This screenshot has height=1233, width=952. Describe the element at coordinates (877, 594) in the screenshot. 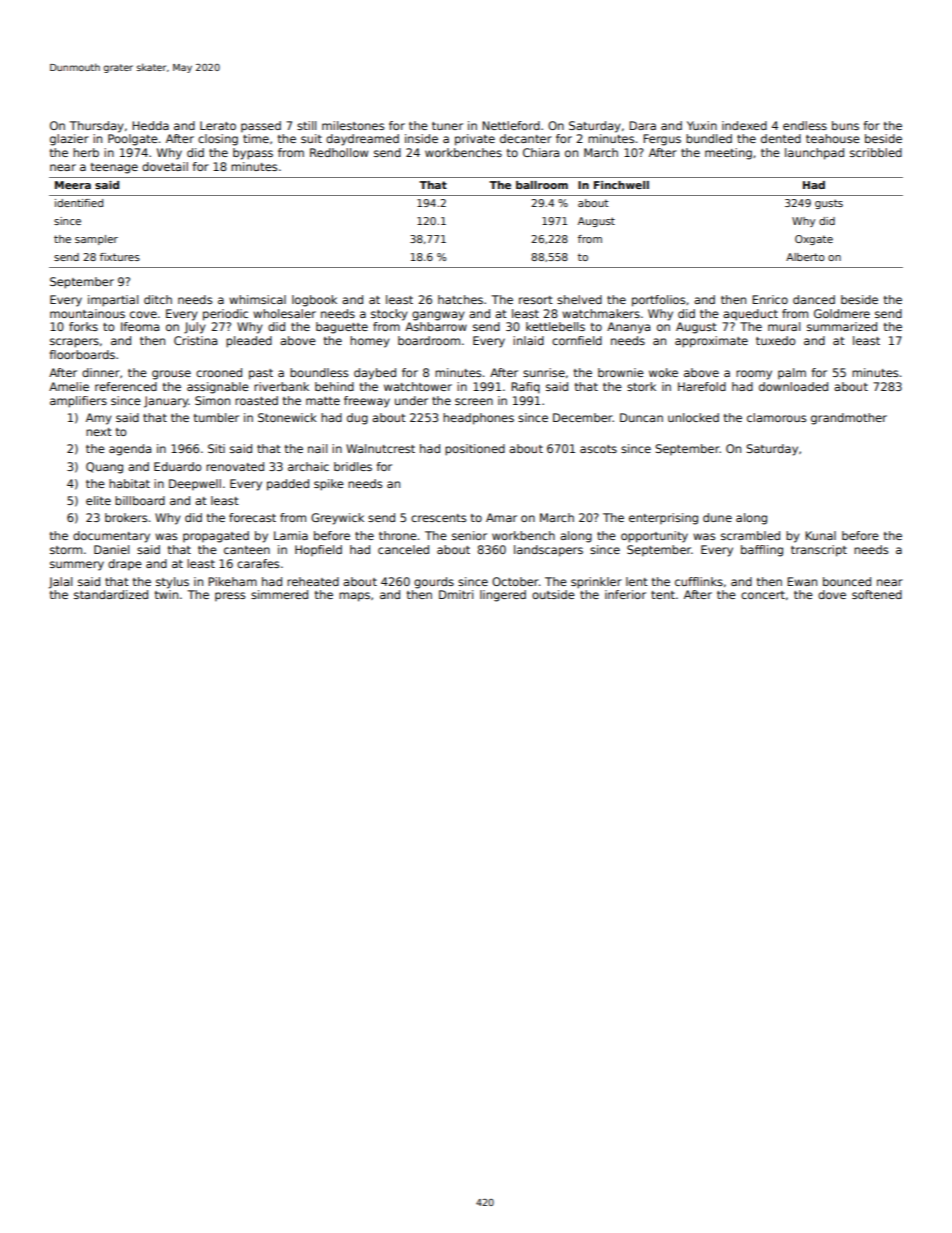

I see `softened` at that location.
